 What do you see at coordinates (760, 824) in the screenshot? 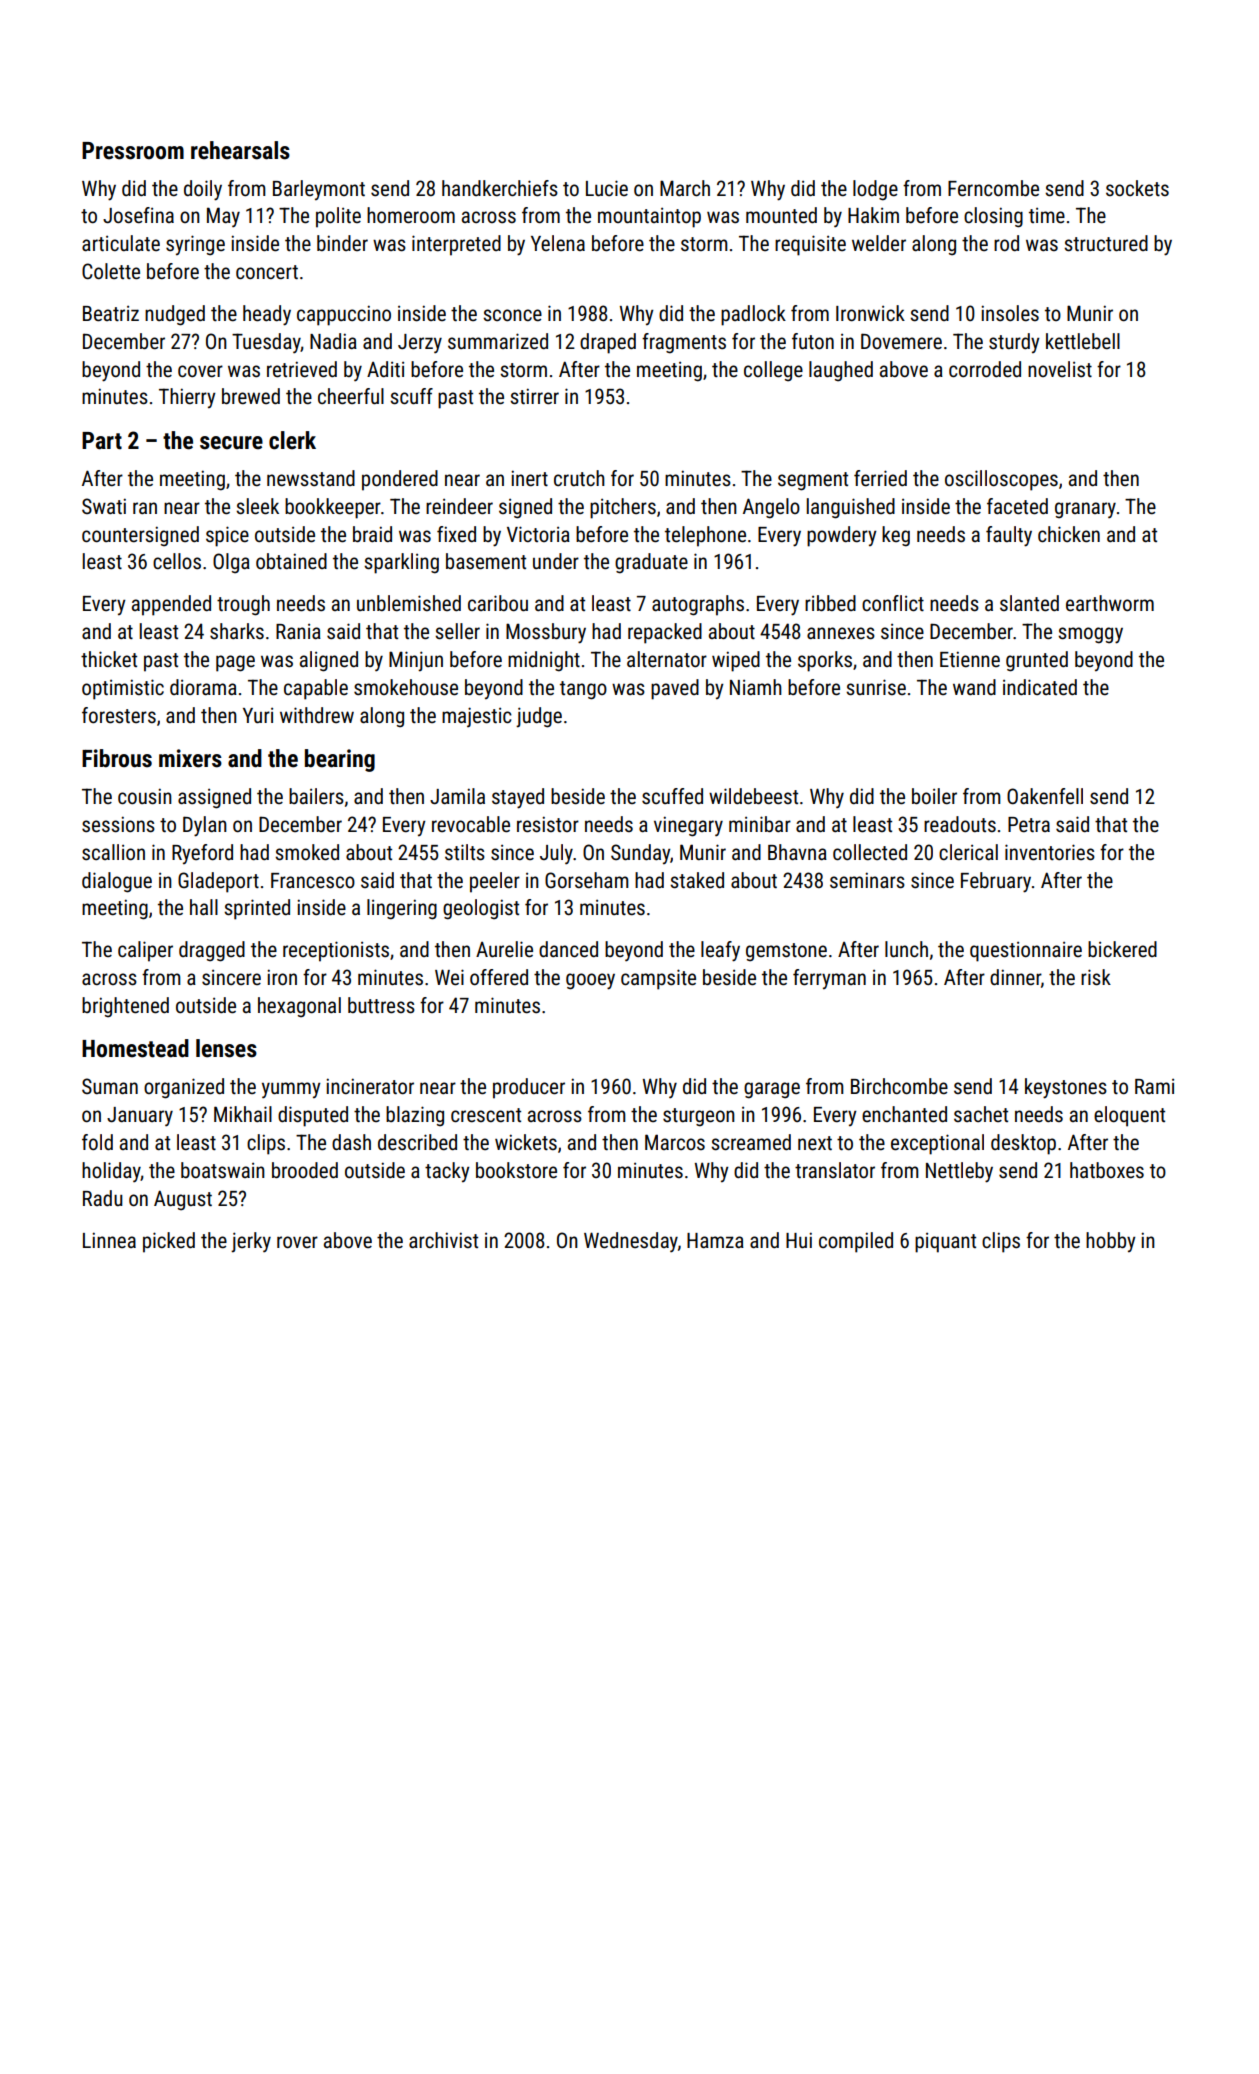
I see `minibar` at bounding box center [760, 824].
